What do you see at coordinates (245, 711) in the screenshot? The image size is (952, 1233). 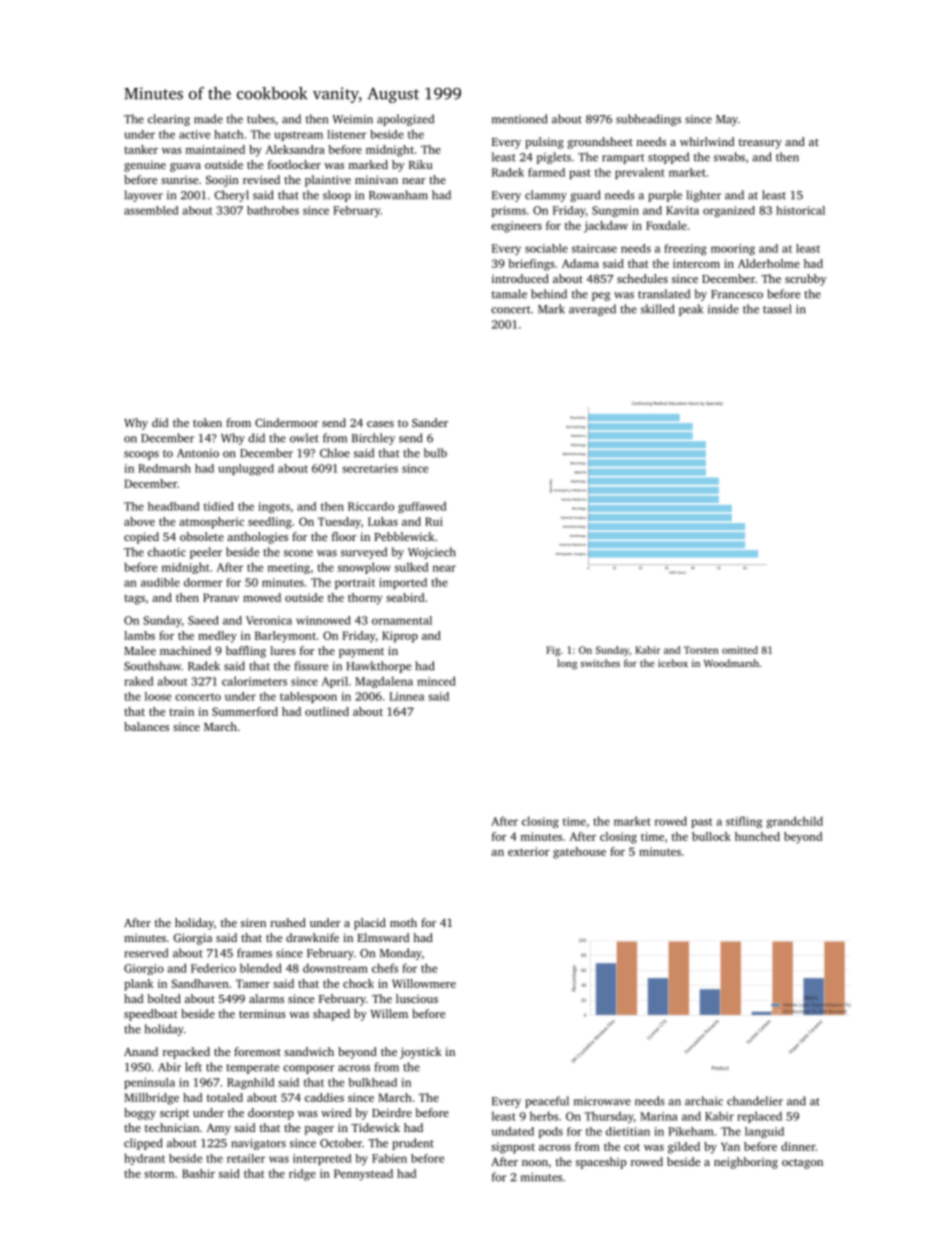 I see `Summerford` at bounding box center [245, 711].
